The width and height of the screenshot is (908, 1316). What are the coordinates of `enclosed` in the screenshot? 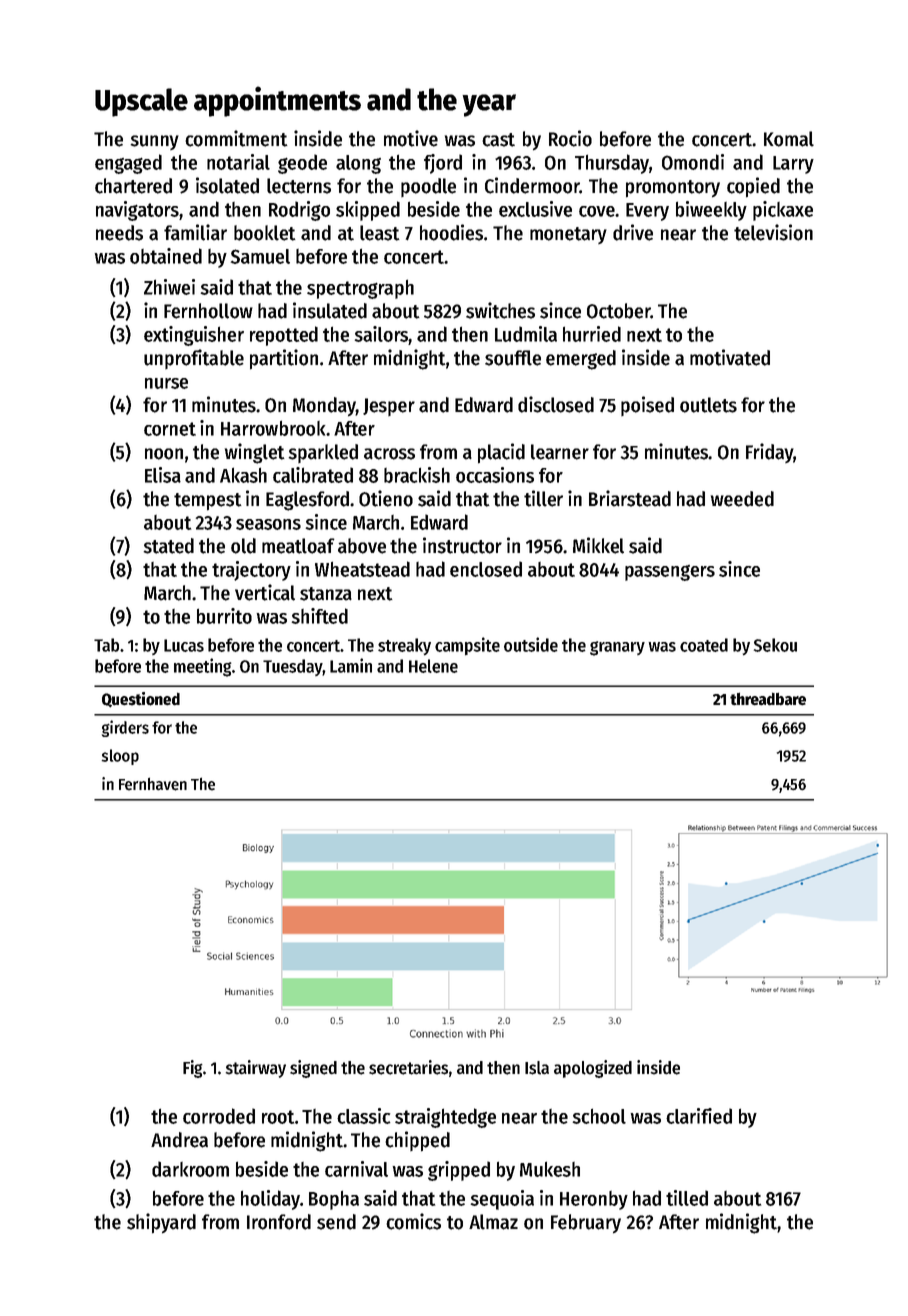 It's located at (486, 569).
